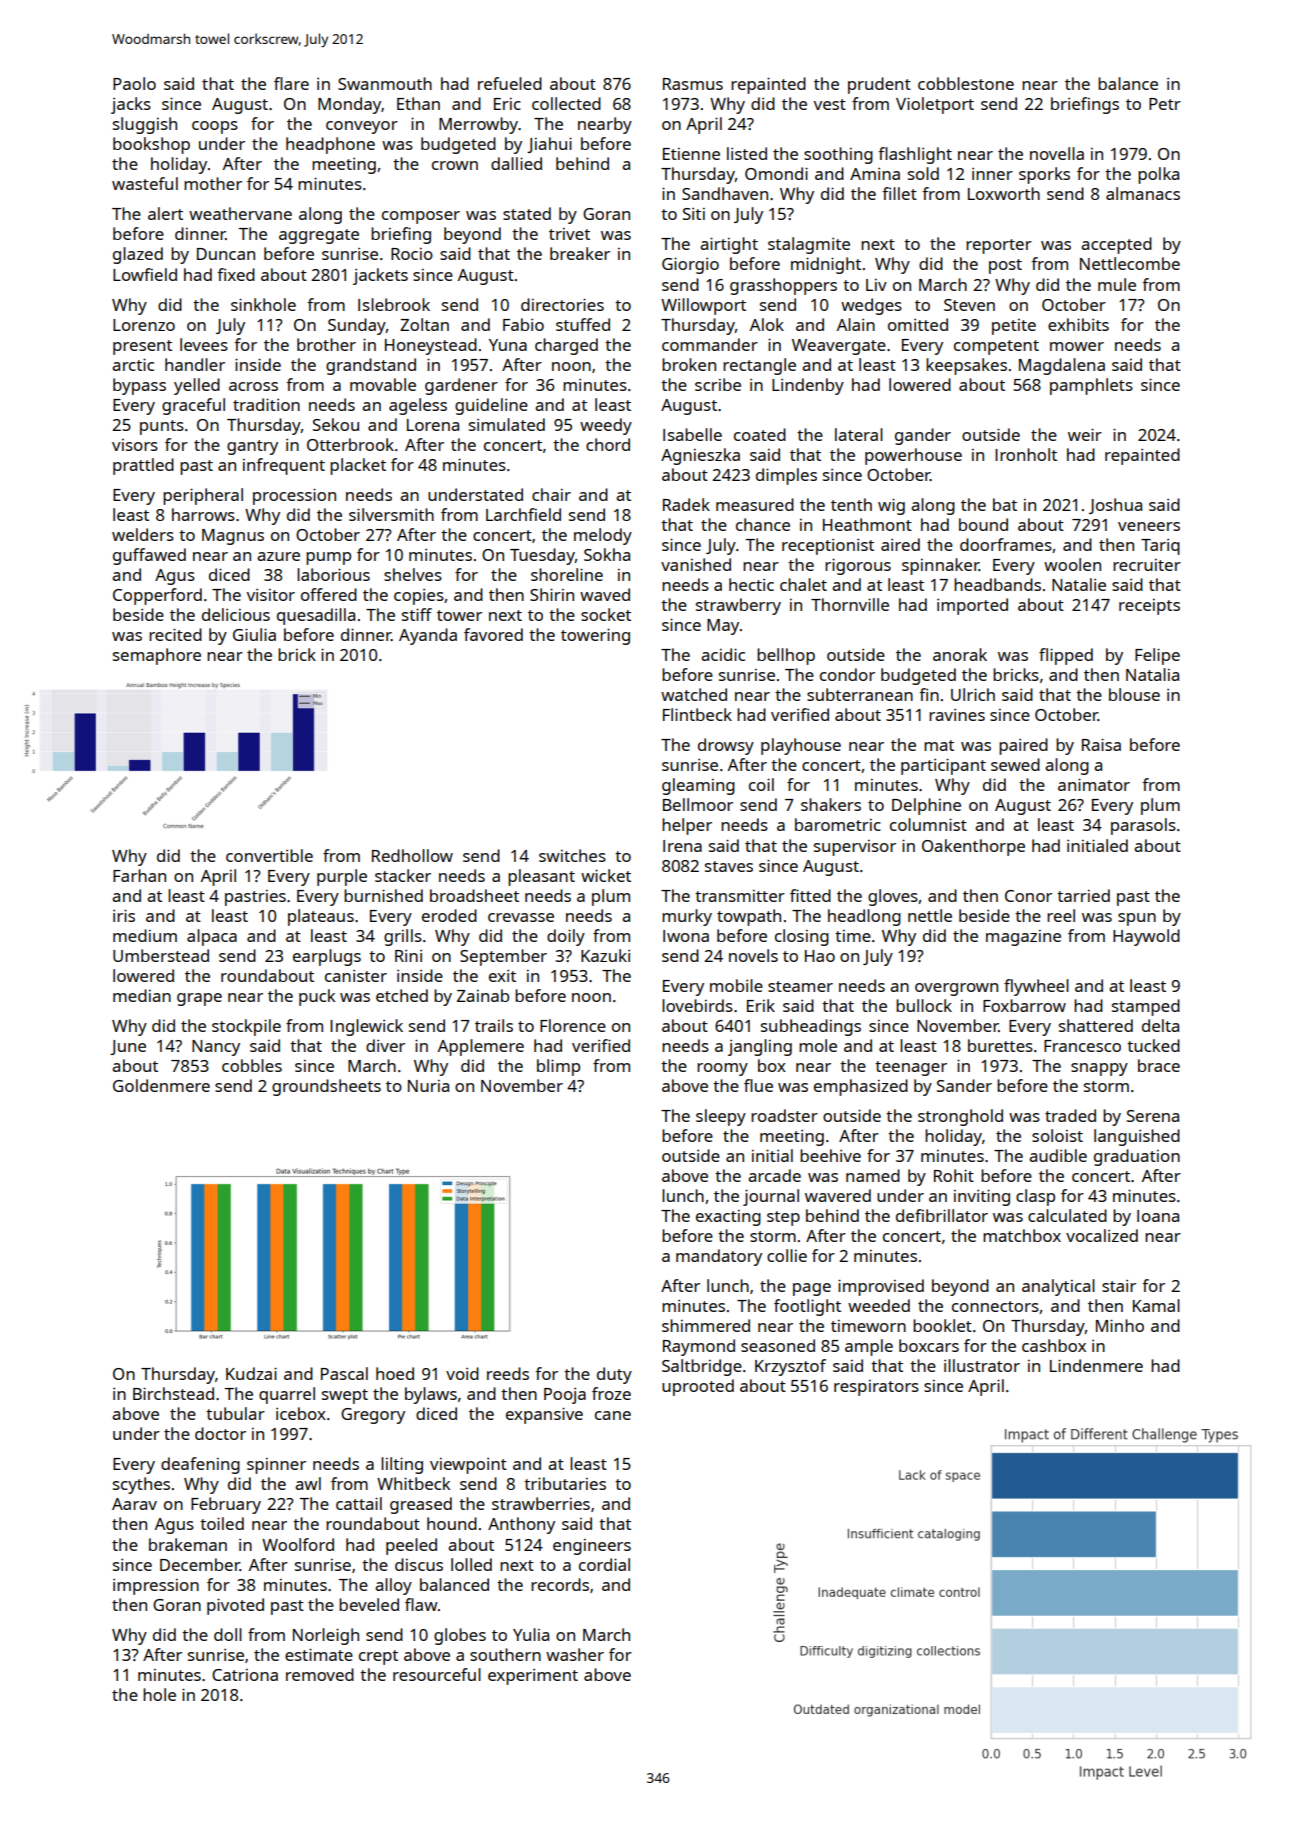 This document has width=1293, height=1829. Describe the element at coordinates (245, 1675) in the document. I see `Catriona` at that location.
